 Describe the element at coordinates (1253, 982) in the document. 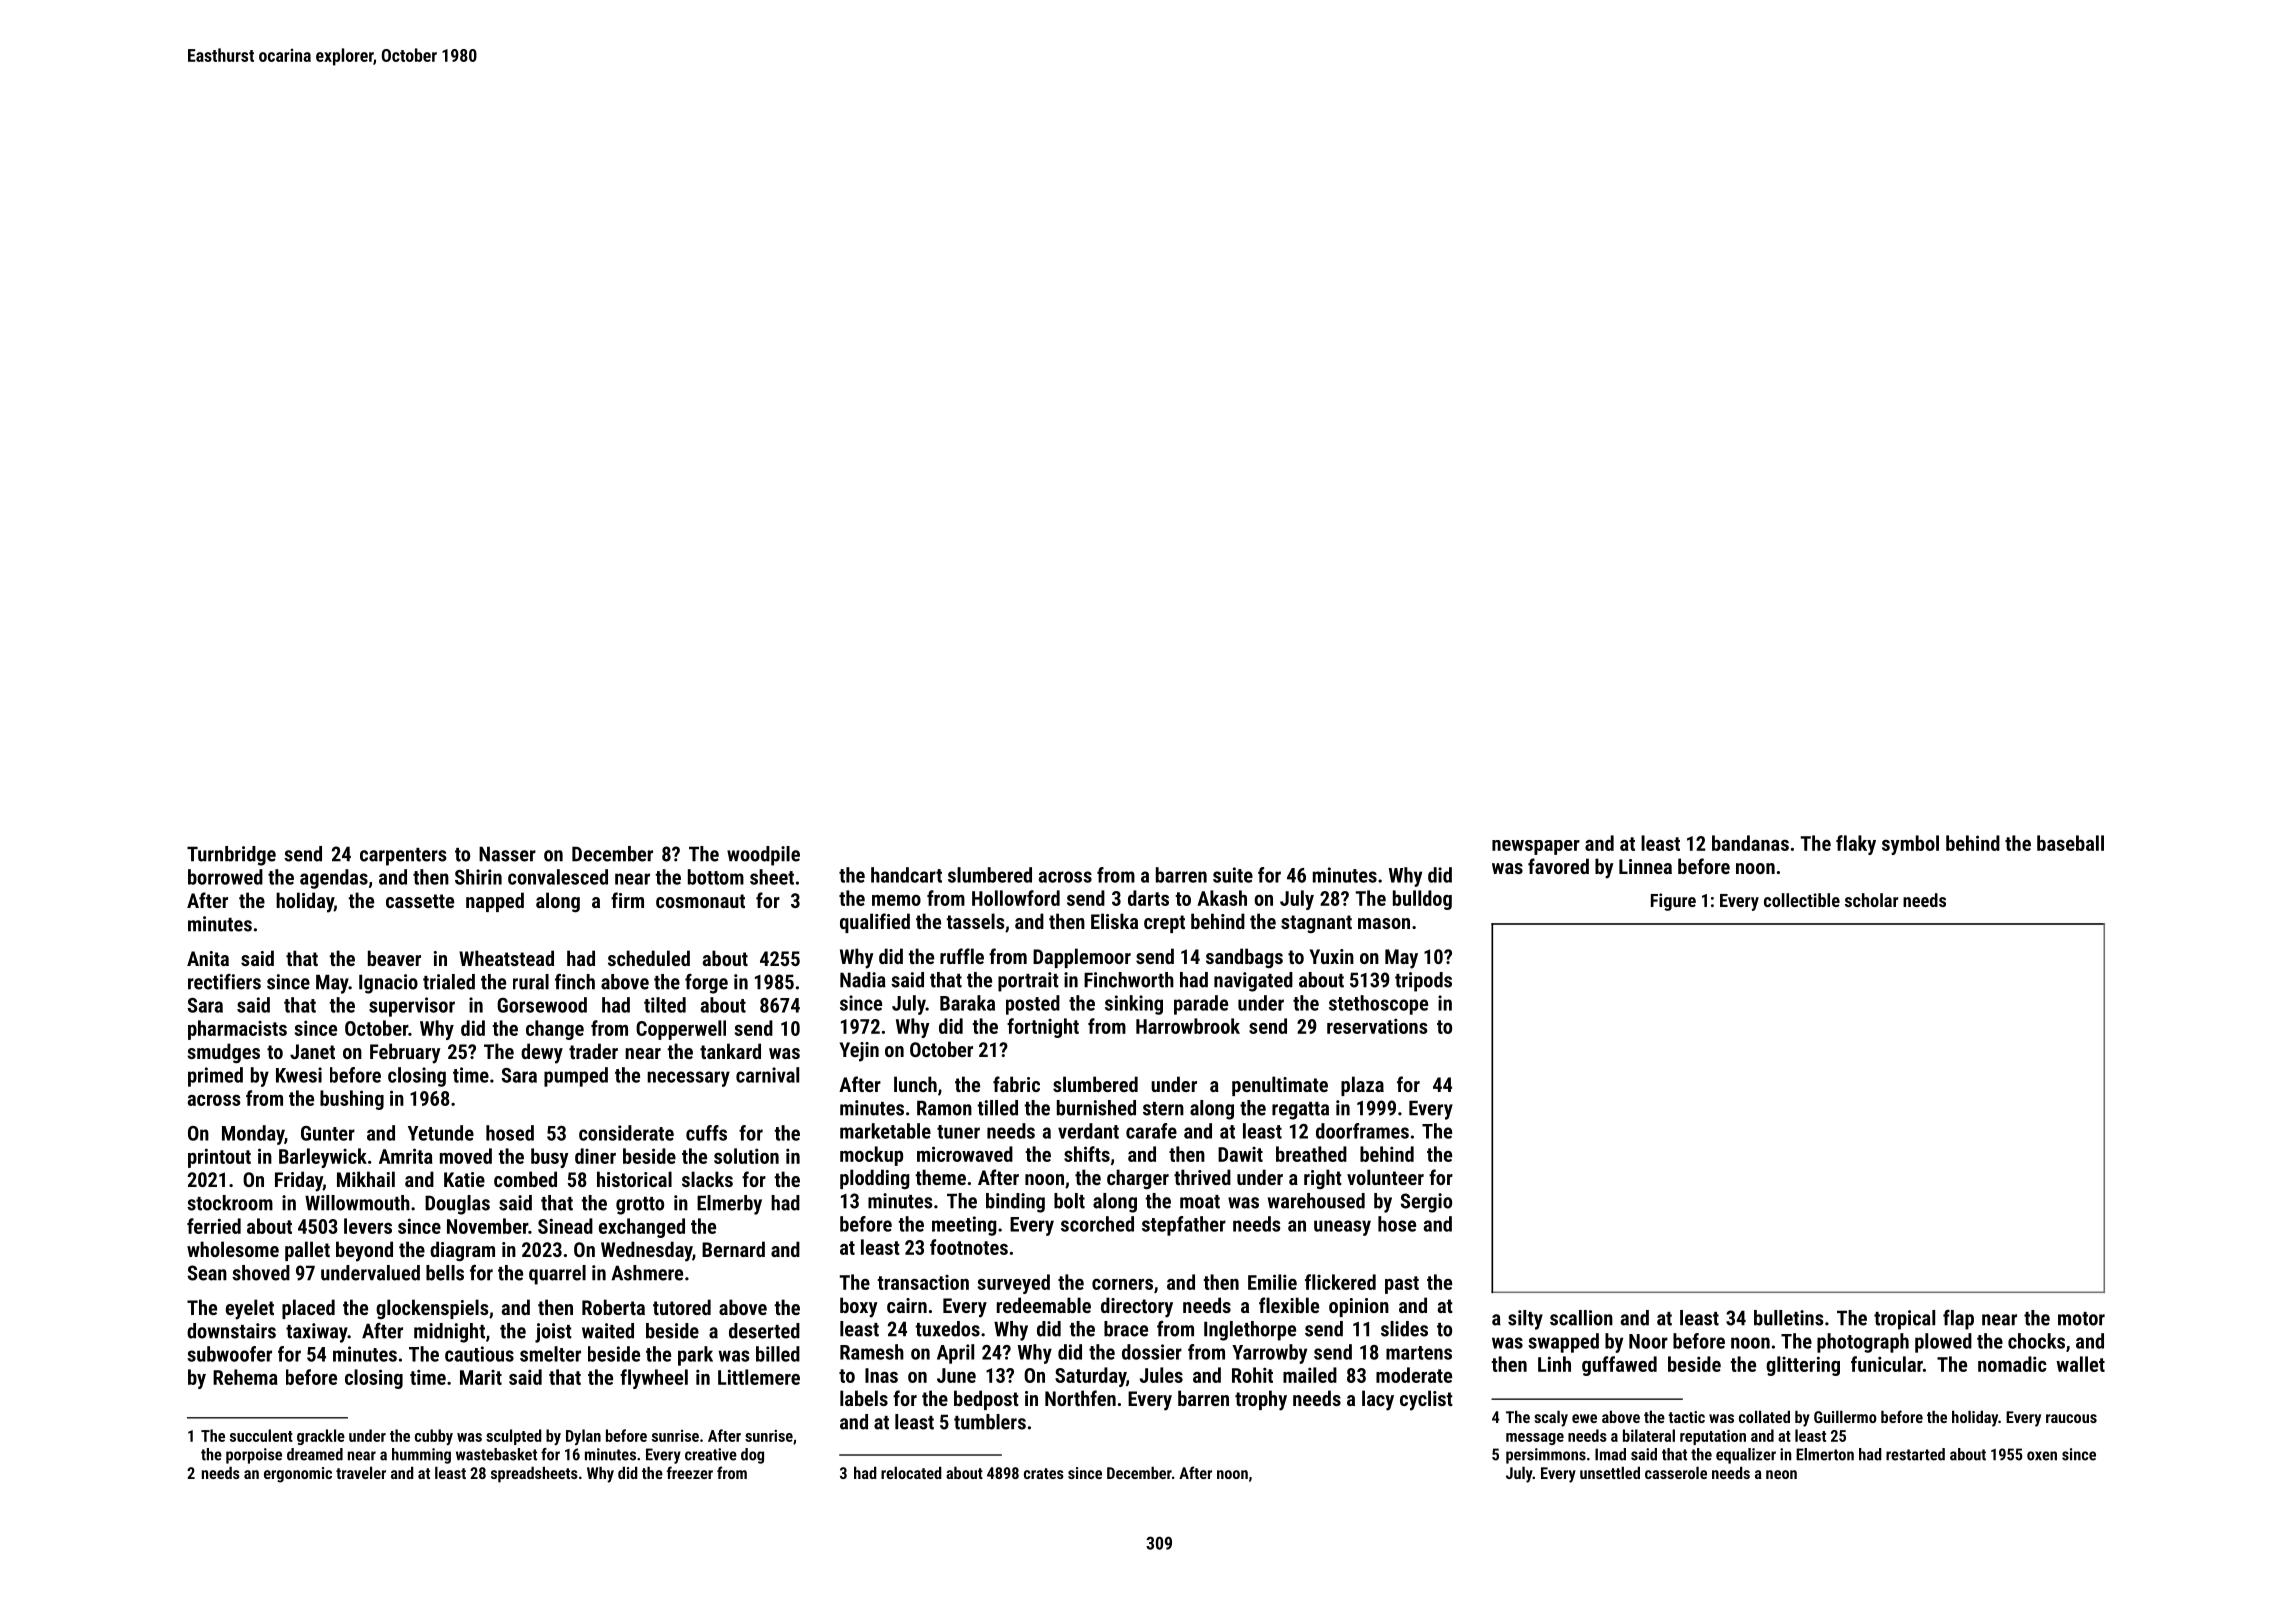

I see `navigated` at that location.
